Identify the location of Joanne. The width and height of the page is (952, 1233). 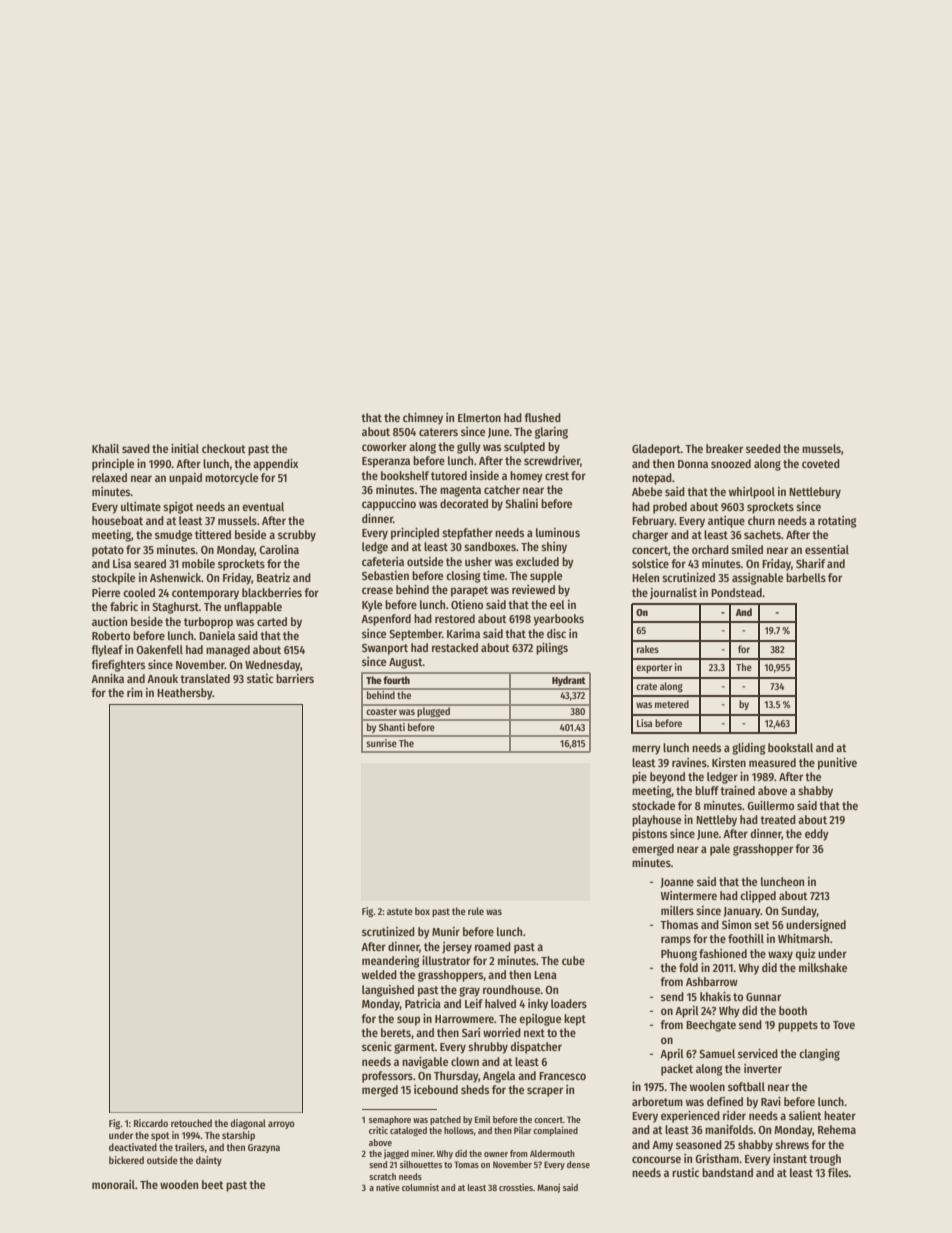
(677, 883).
